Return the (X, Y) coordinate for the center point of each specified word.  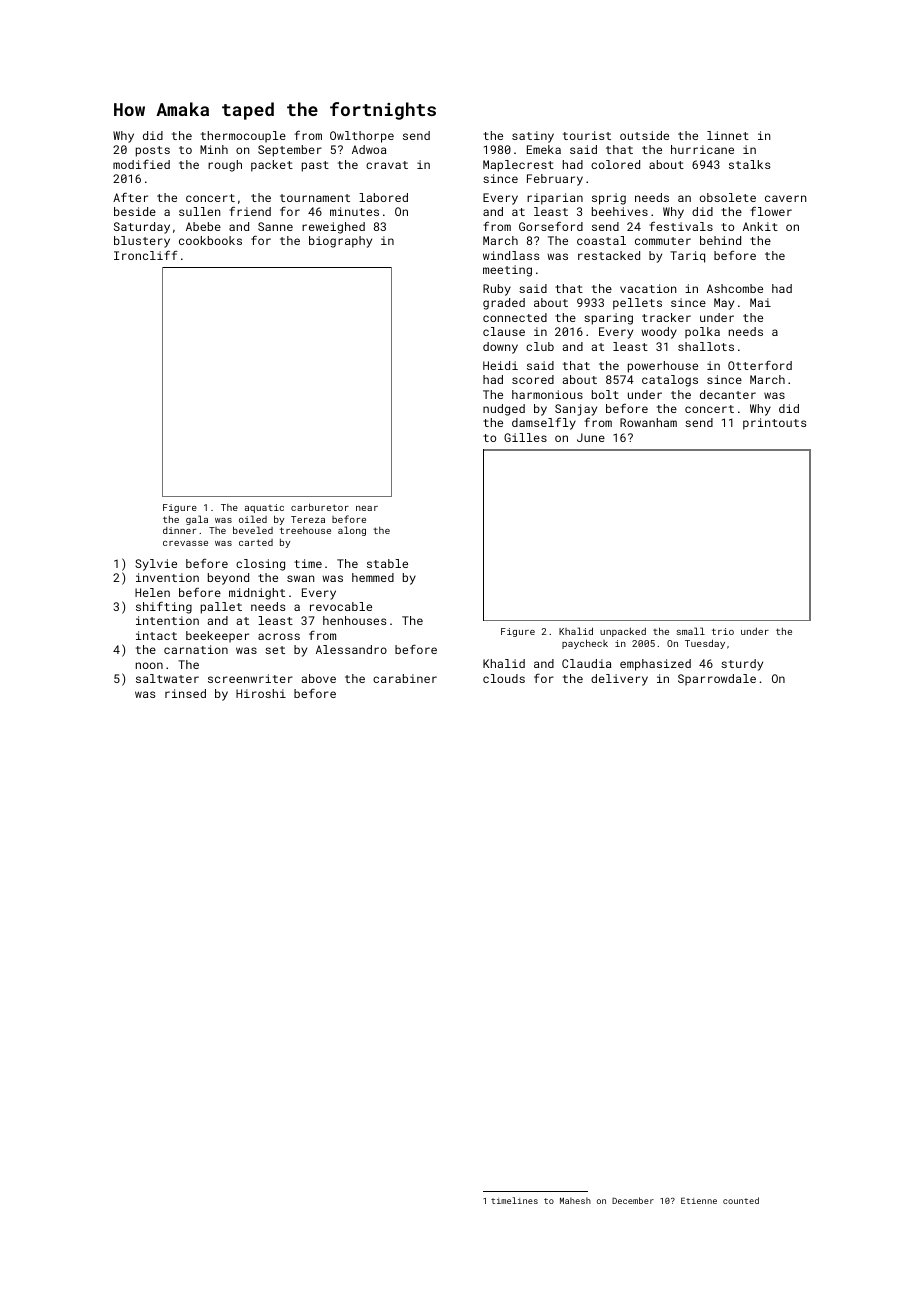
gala (197, 520)
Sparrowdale (717, 680)
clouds (504, 678)
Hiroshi (261, 693)
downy (500, 348)
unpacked (623, 632)
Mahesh (575, 1200)
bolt (605, 394)
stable (387, 563)
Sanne (275, 226)
